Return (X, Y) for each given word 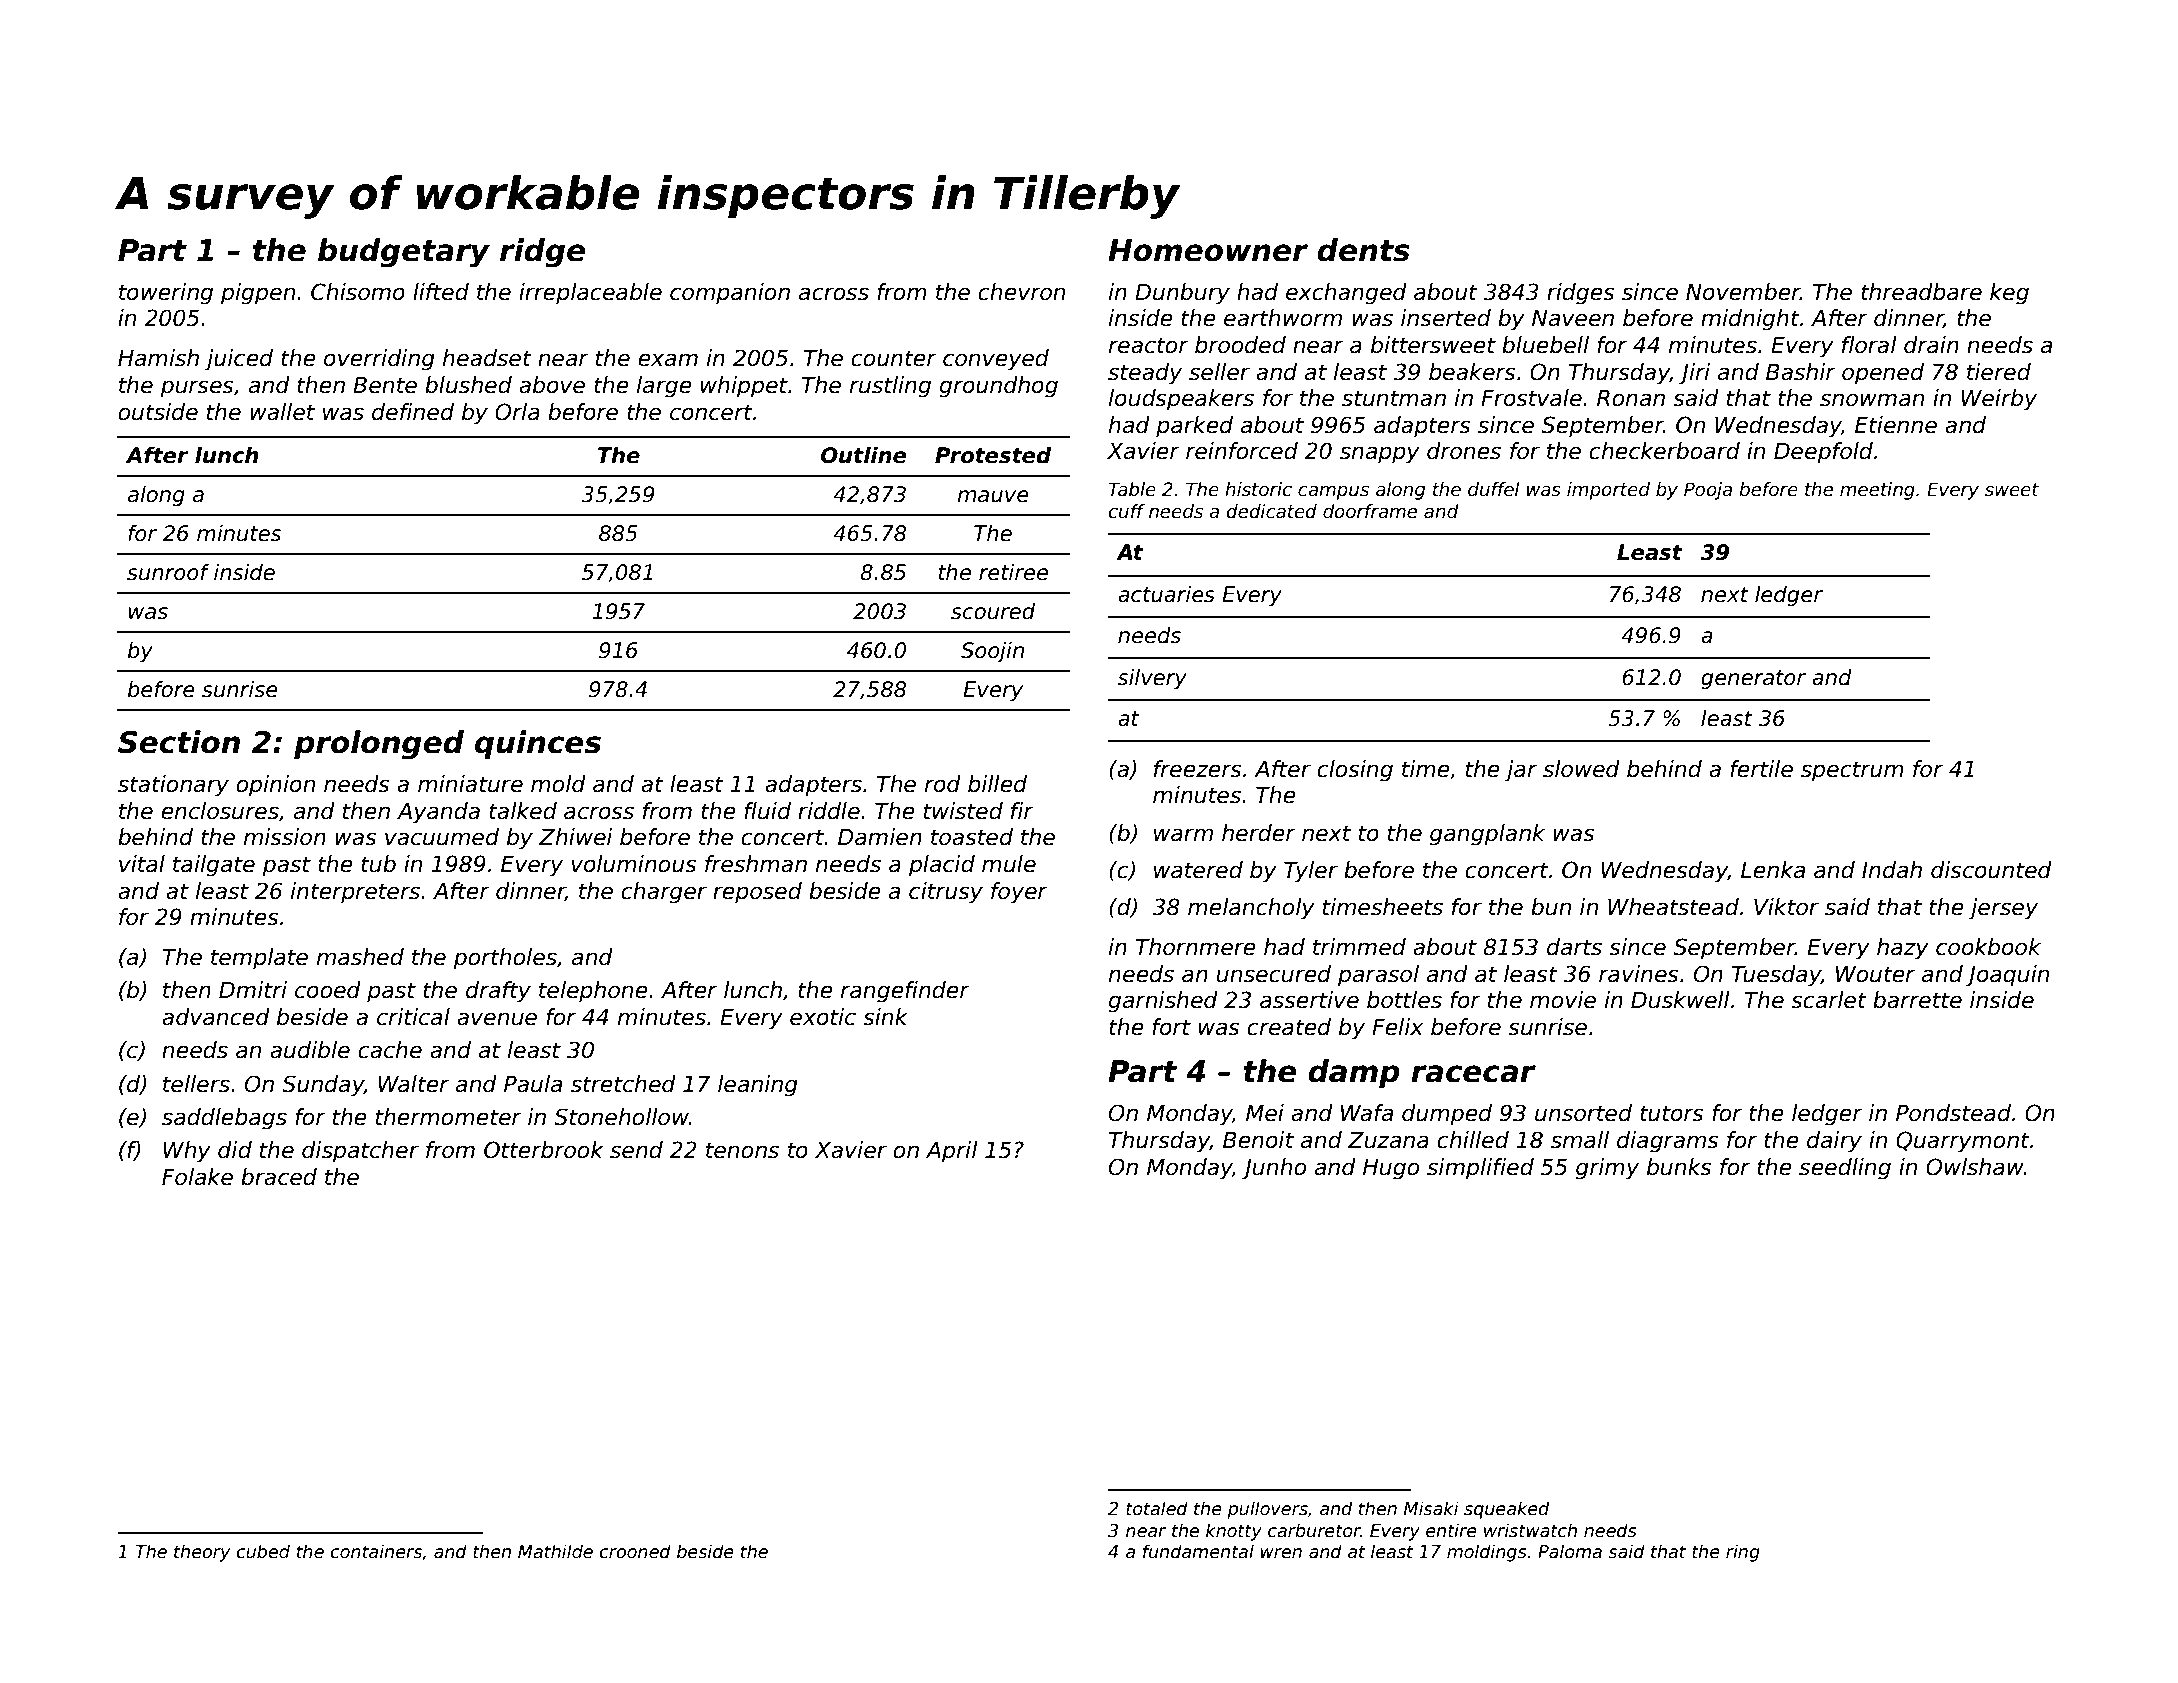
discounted (1991, 870)
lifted (441, 292)
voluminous (633, 864)
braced (279, 1177)
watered (1198, 870)
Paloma (1570, 1551)
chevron (1021, 292)
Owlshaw (1975, 1167)
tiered (1999, 372)
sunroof (168, 572)
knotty (1234, 1532)
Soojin (992, 652)
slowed (1581, 769)
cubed (263, 1551)
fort (1171, 1027)
